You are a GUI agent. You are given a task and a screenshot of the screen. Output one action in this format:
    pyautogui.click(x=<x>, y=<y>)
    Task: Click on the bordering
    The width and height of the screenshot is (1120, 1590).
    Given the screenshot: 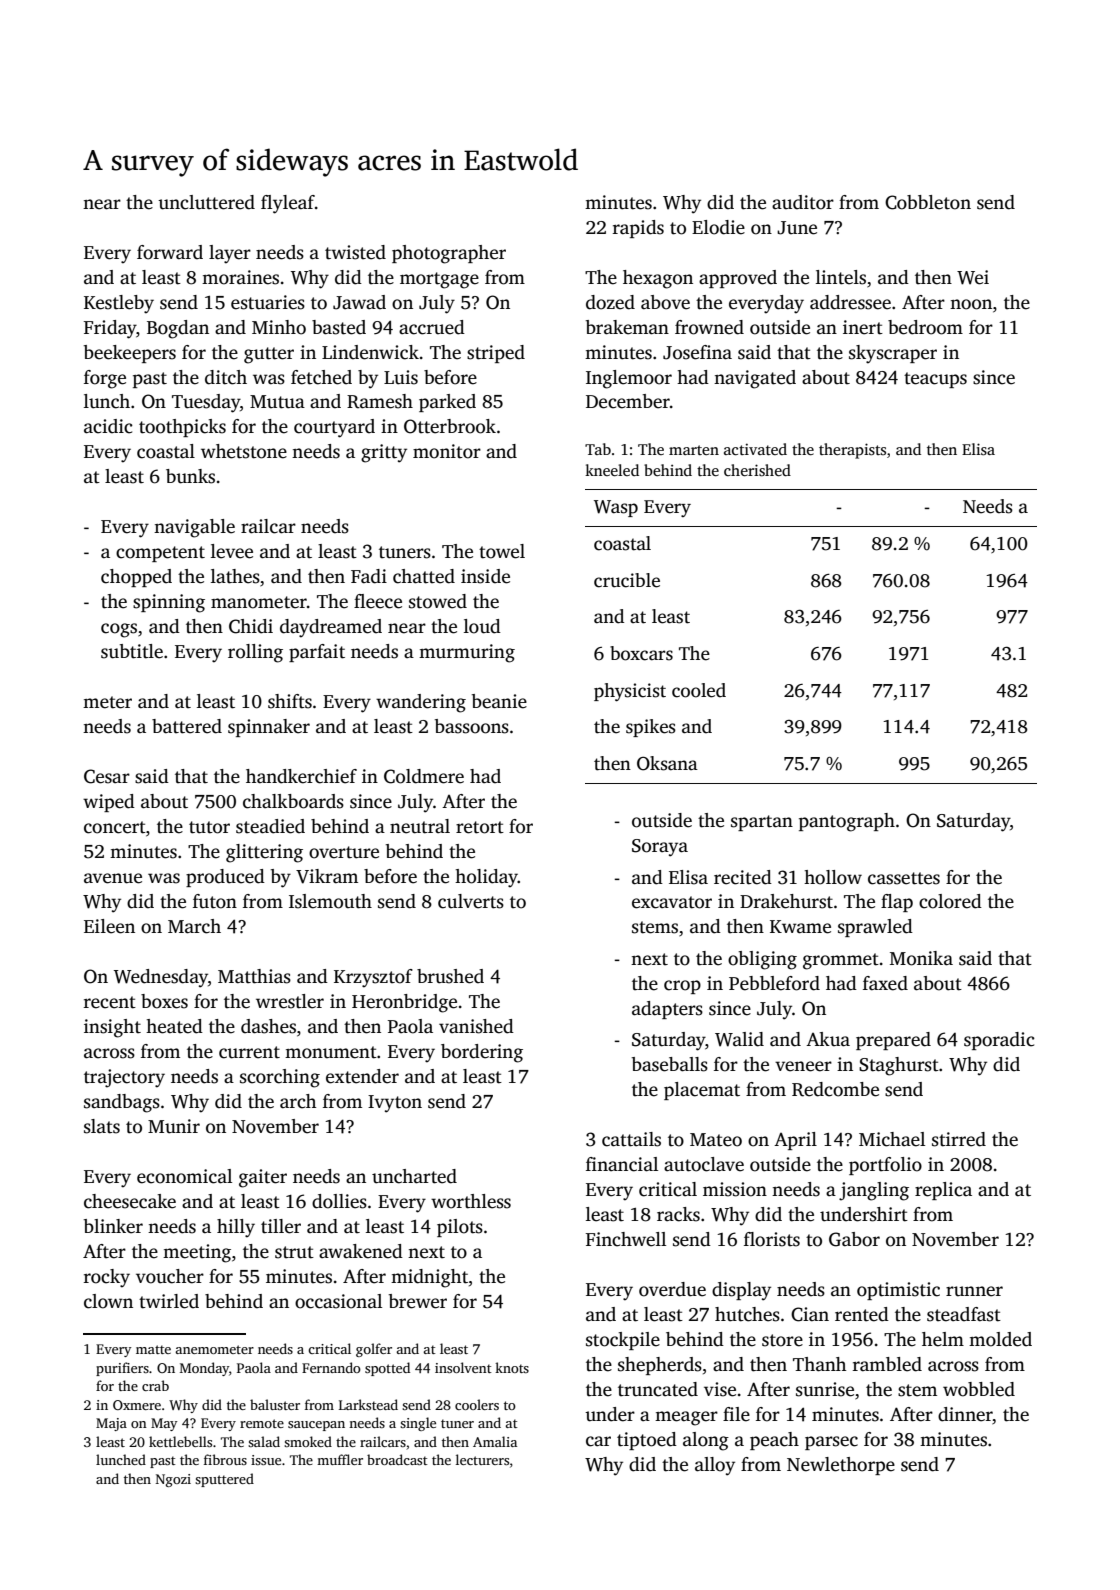 What is the action you would take?
    pyautogui.click(x=482, y=1053)
